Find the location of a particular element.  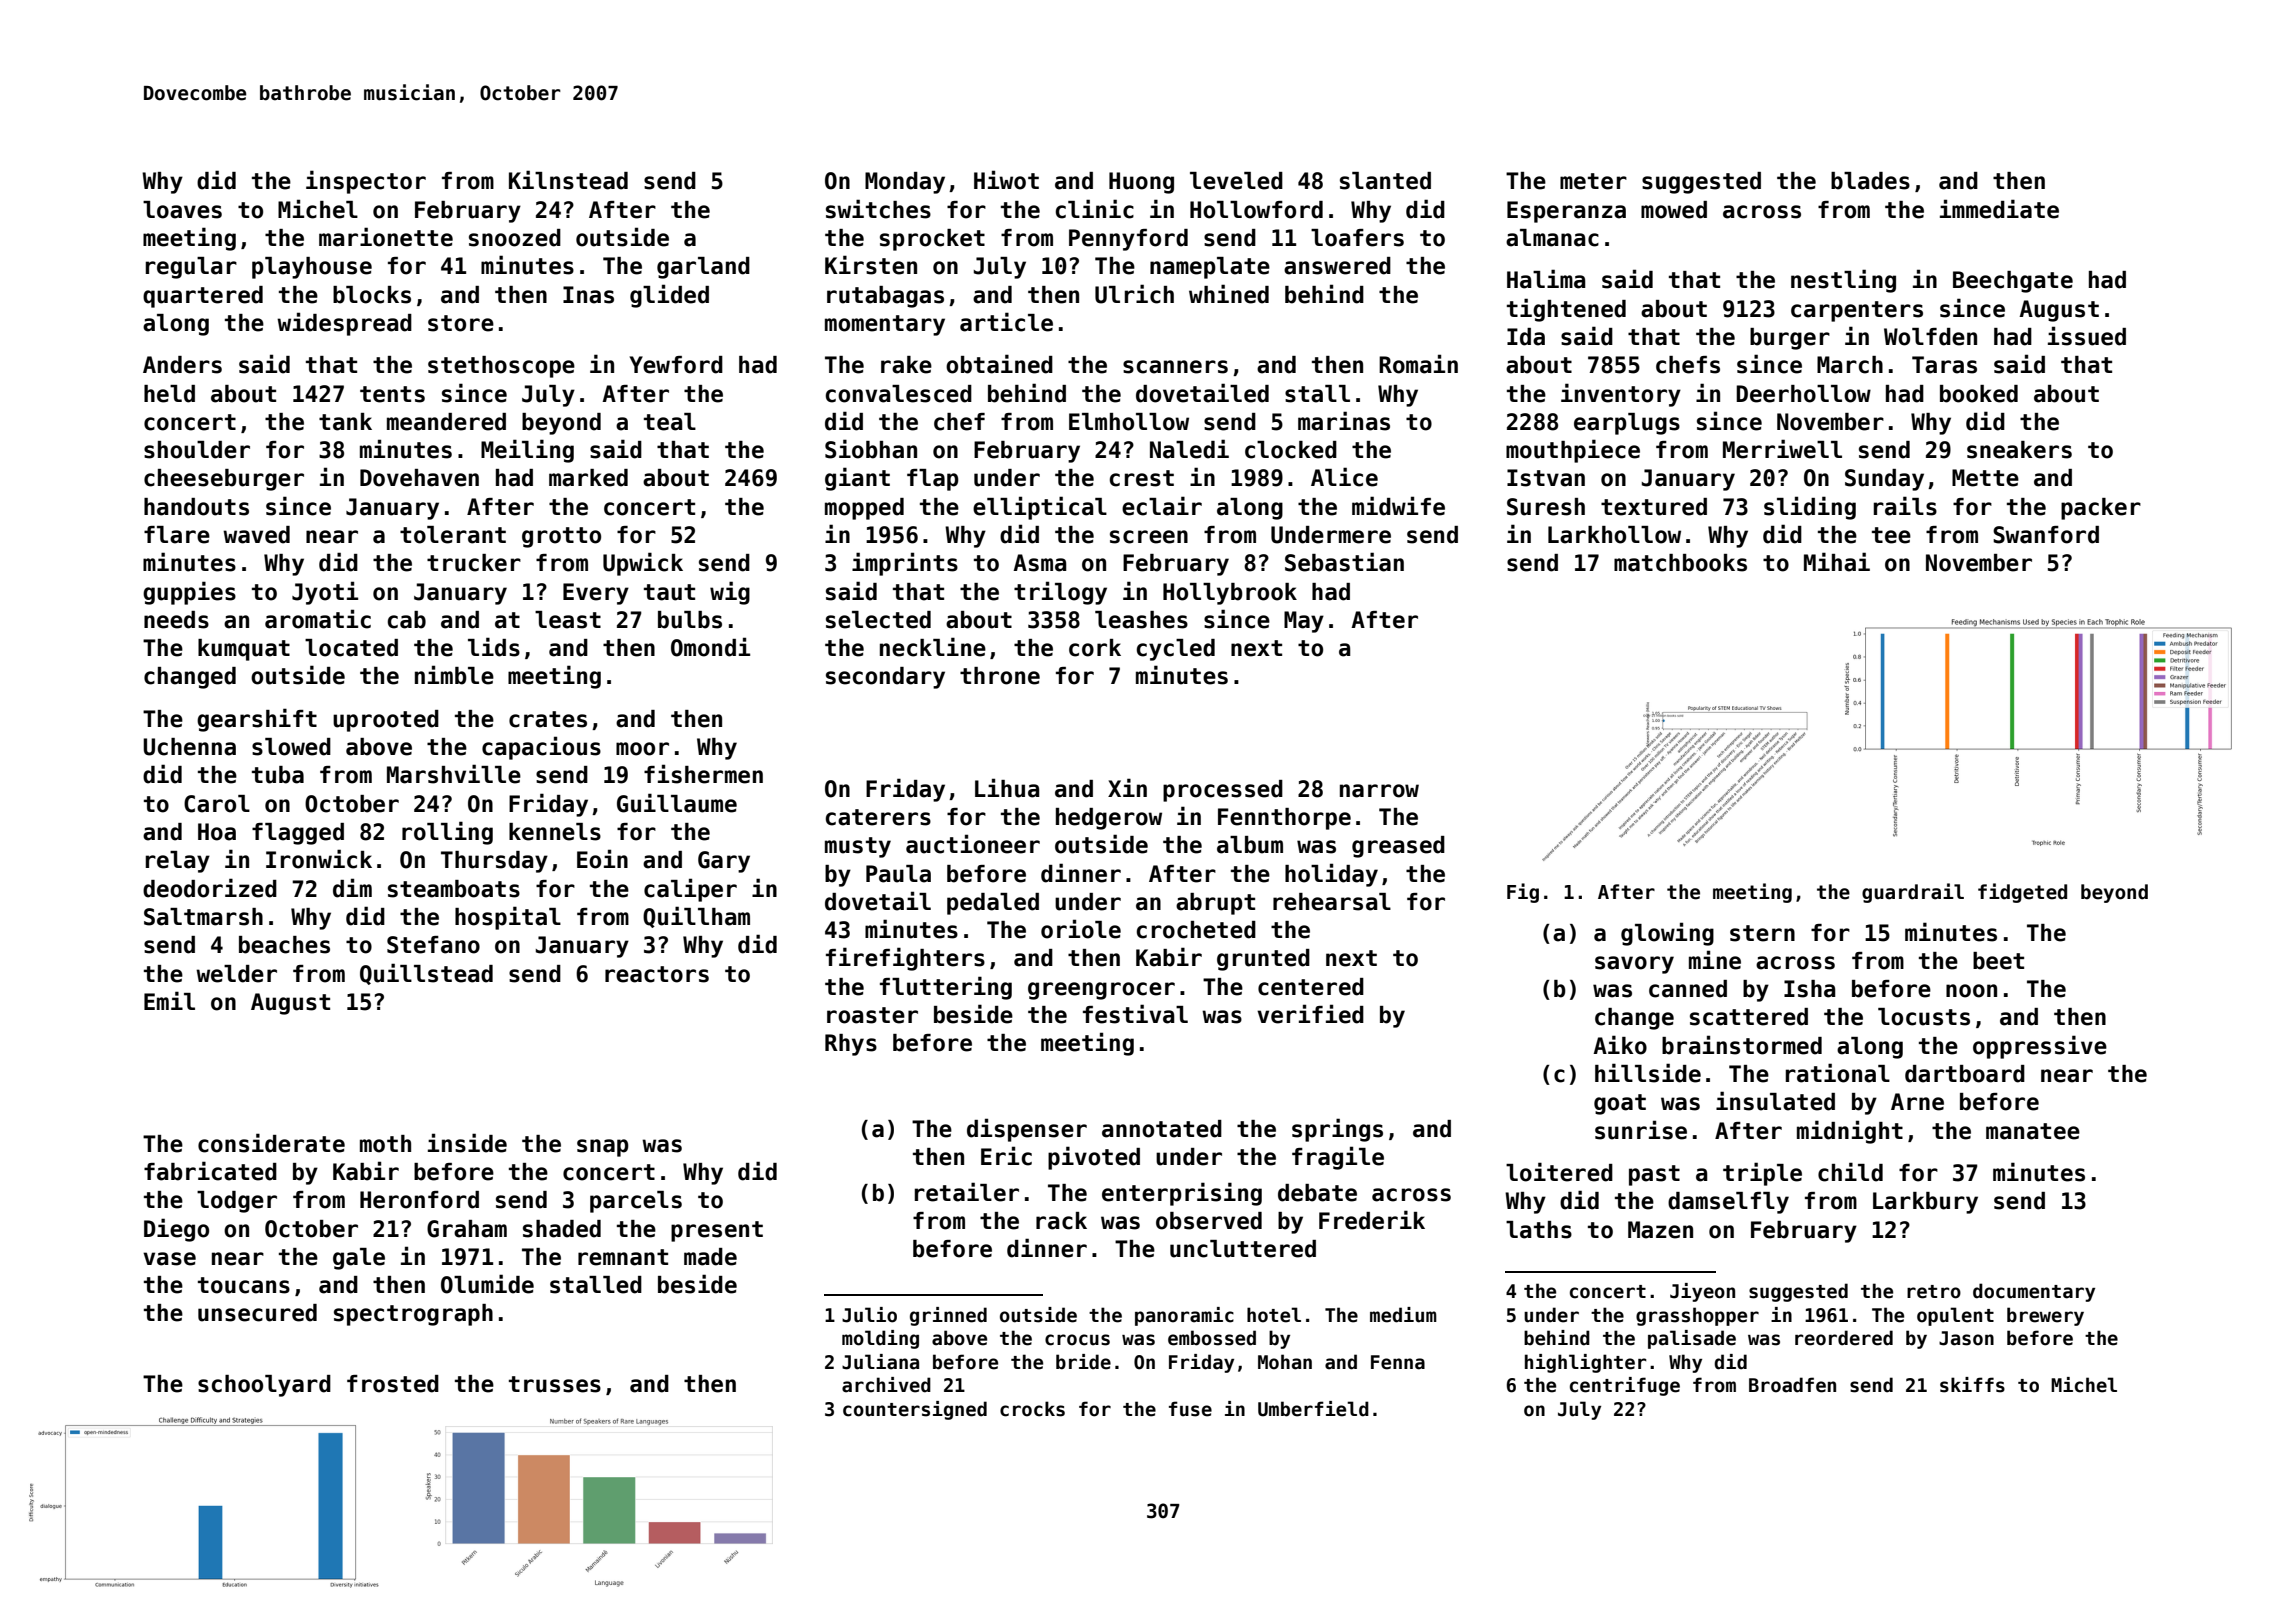

schoolyard is located at coordinates (264, 1386).
